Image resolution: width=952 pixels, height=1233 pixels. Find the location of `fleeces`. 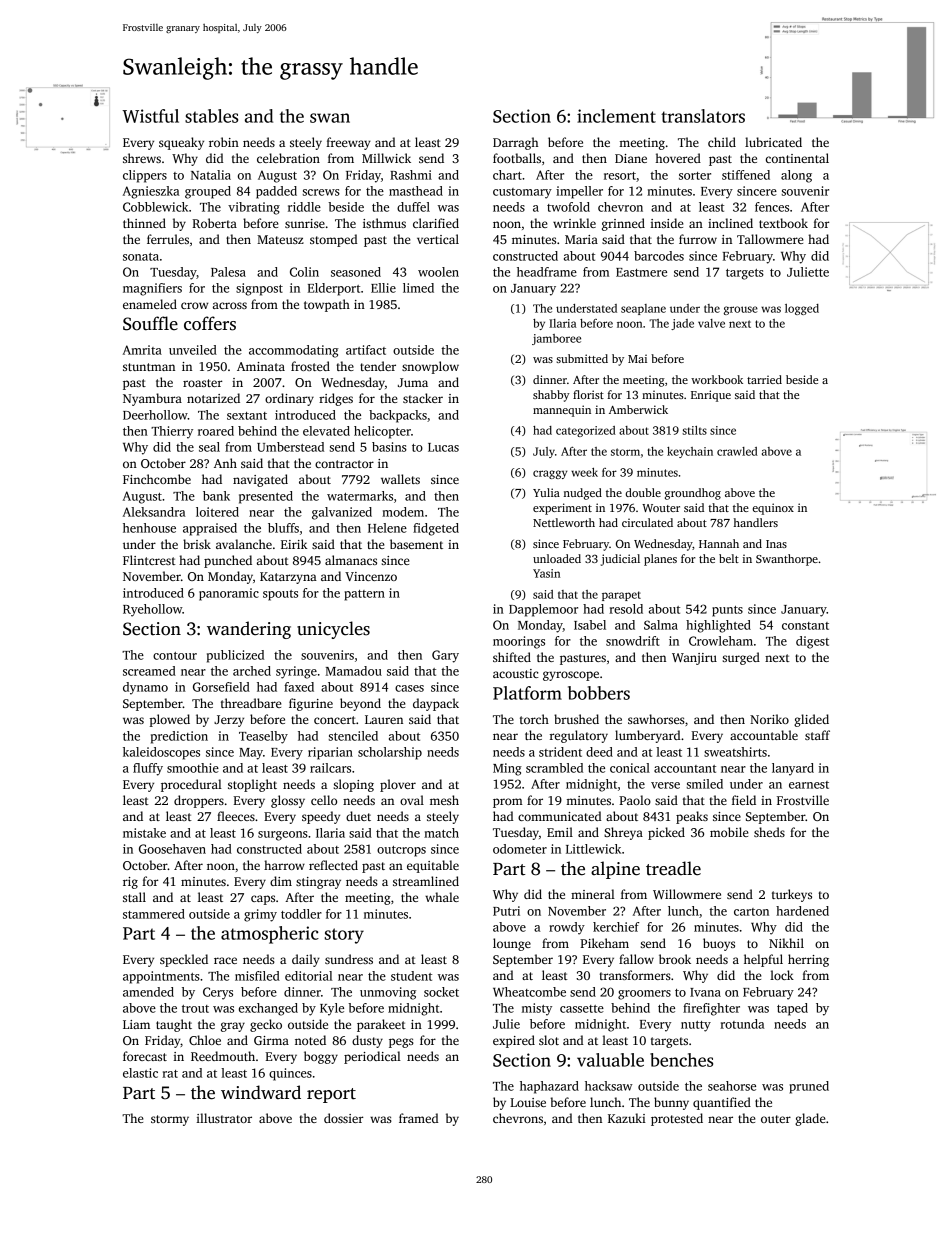

fleeces is located at coordinates (236, 816).
